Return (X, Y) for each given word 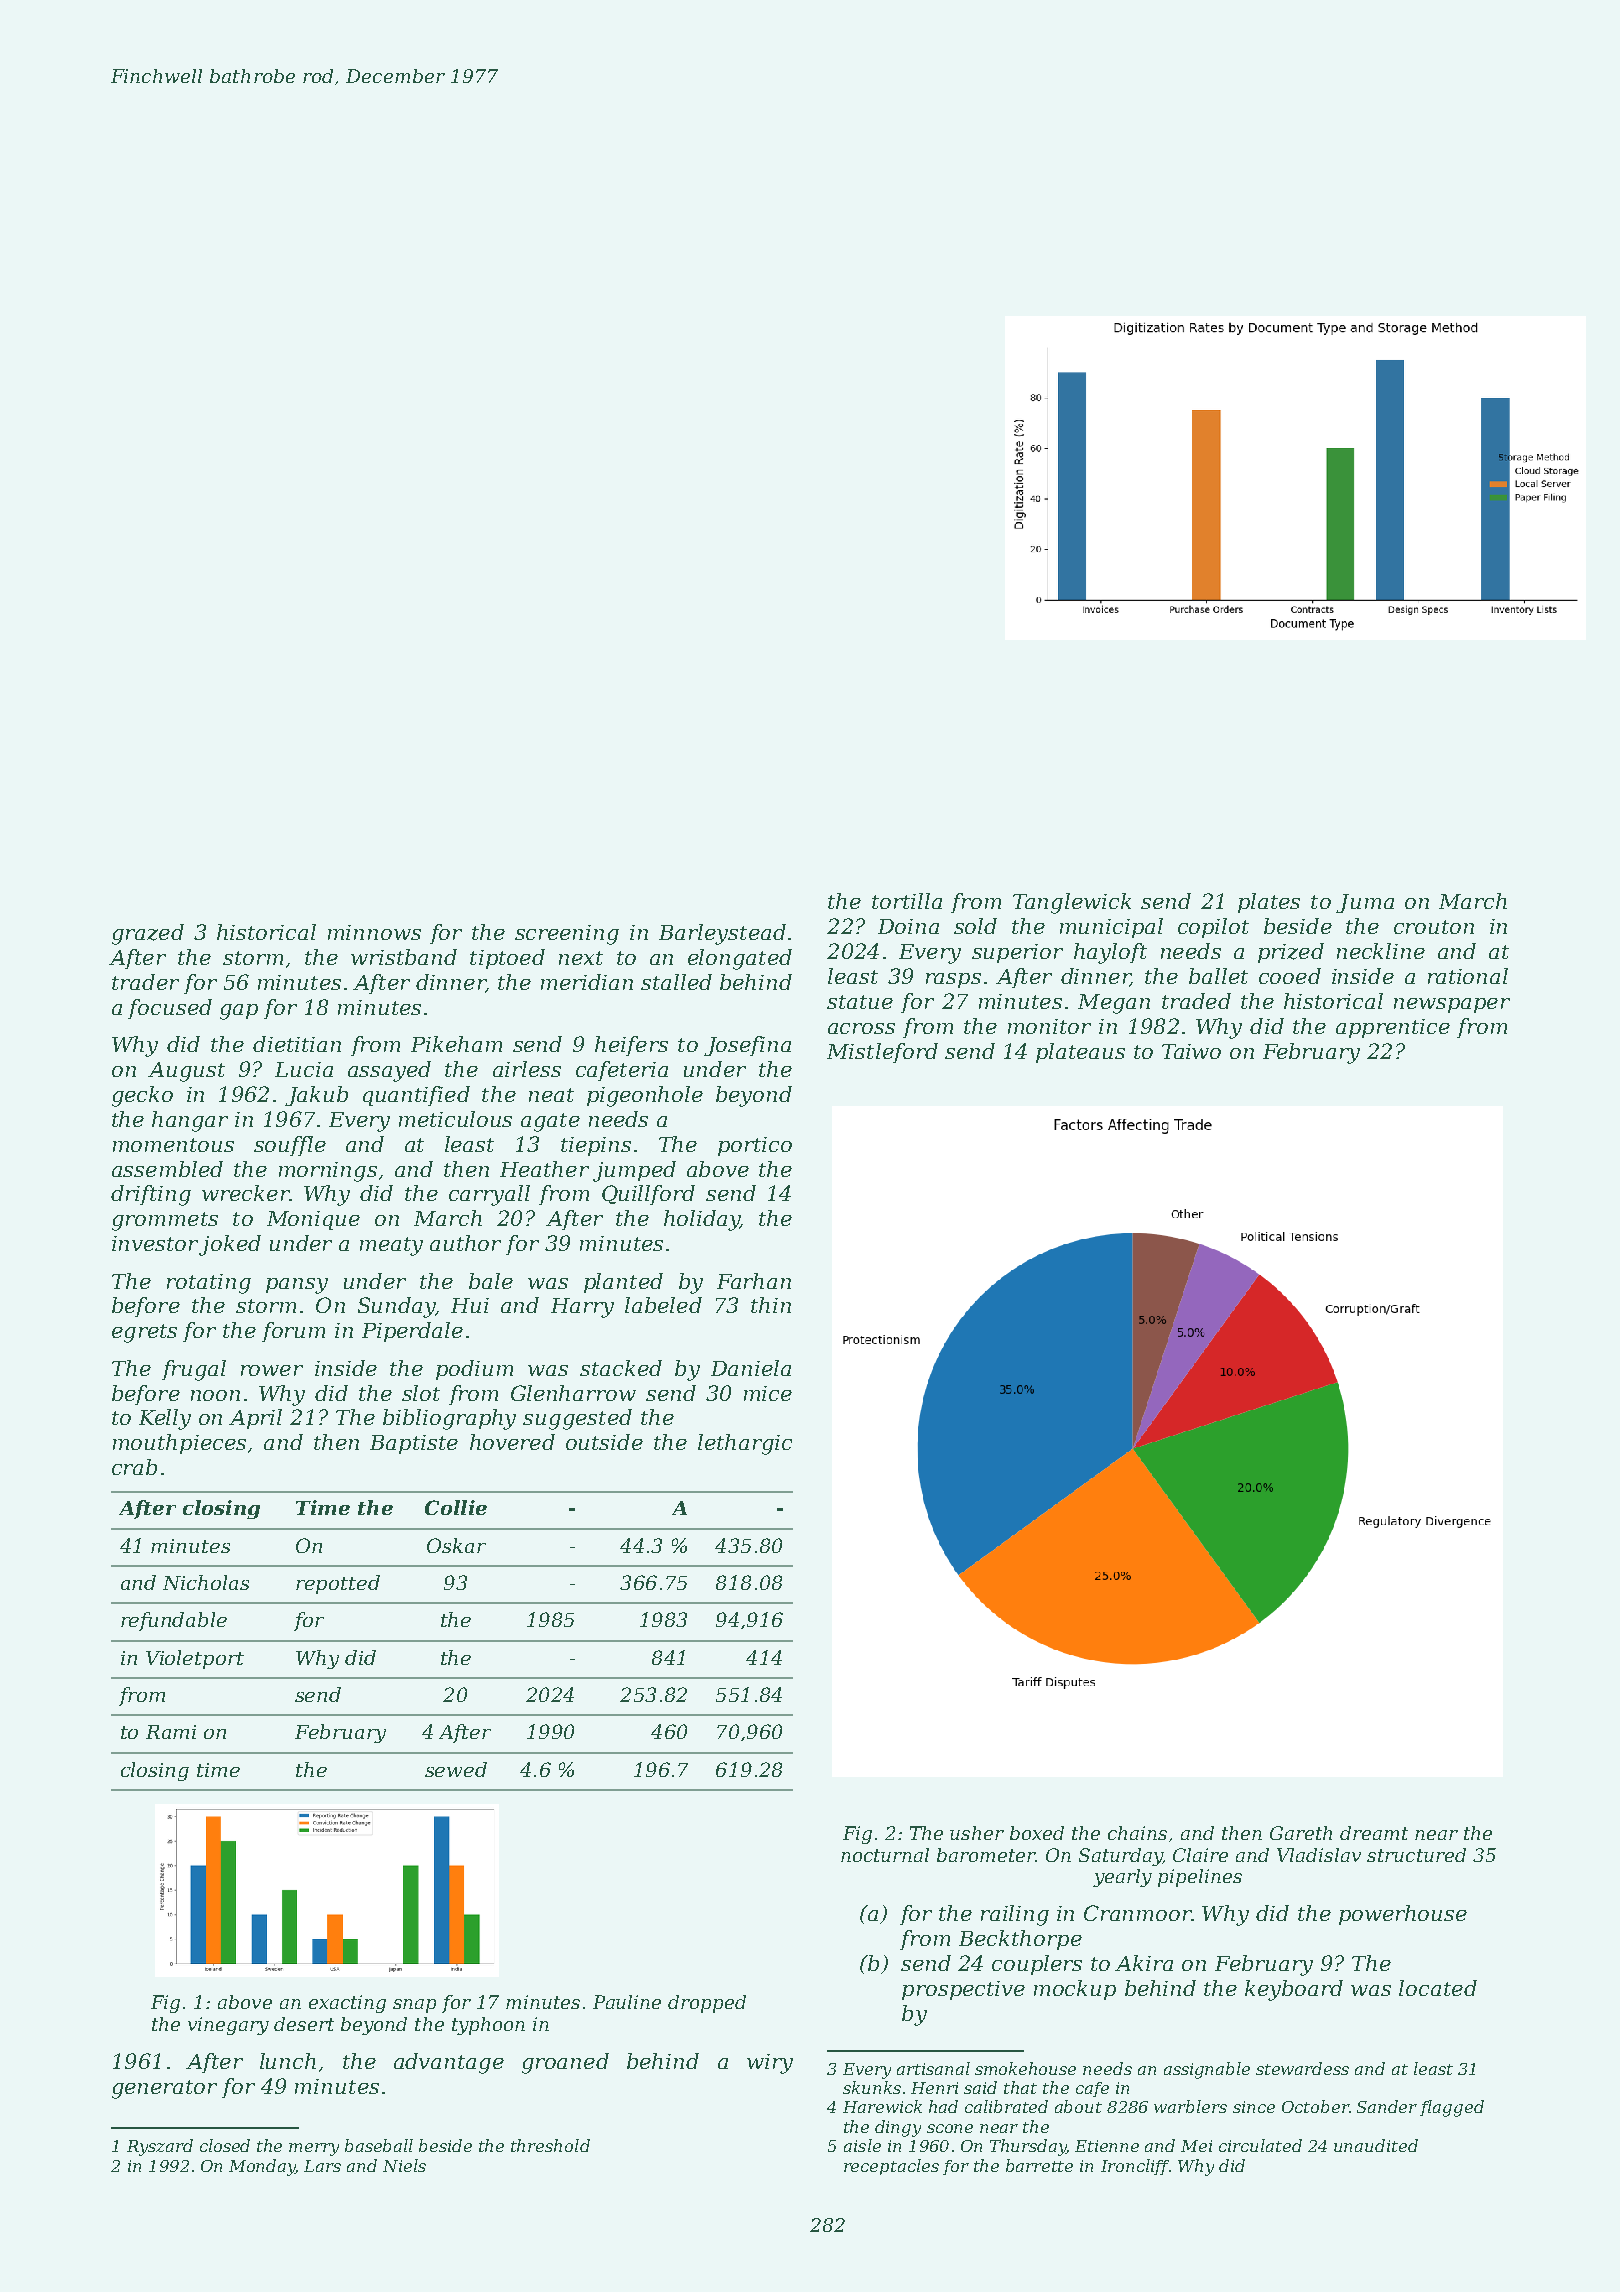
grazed (148, 934)
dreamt (1374, 1833)
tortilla (907, 901)
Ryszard (160, 2147)
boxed (1037, 1833)
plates (1269, 903)
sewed (456, 1769)
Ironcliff (1135, 2167)
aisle (862, 2145)
